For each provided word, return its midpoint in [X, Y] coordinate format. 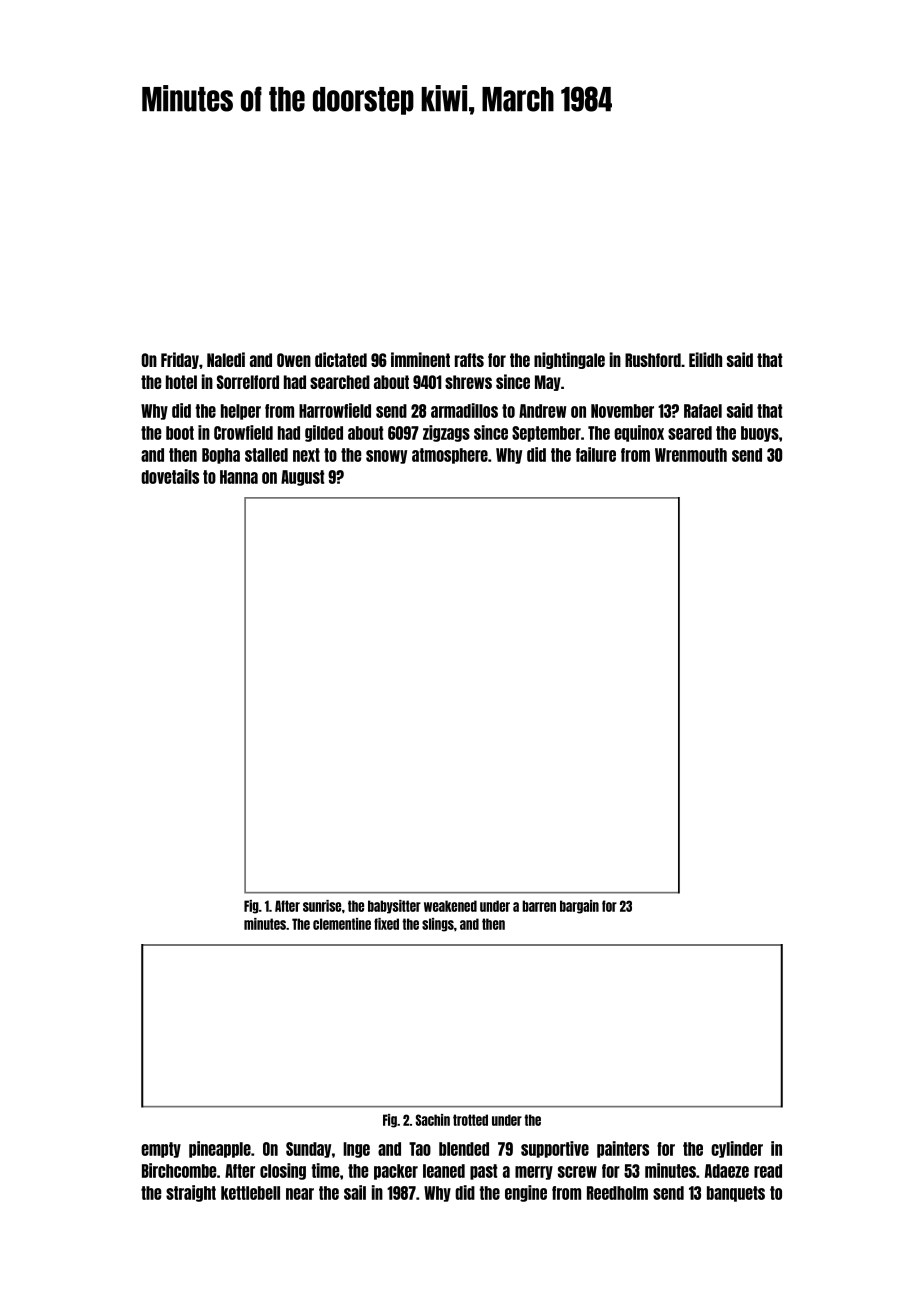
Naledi [226, 359]
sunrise [322, 906]
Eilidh [705, 359]
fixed [386, 924]
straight [191, 1193]
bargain [579, 907]
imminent [420, 359]
